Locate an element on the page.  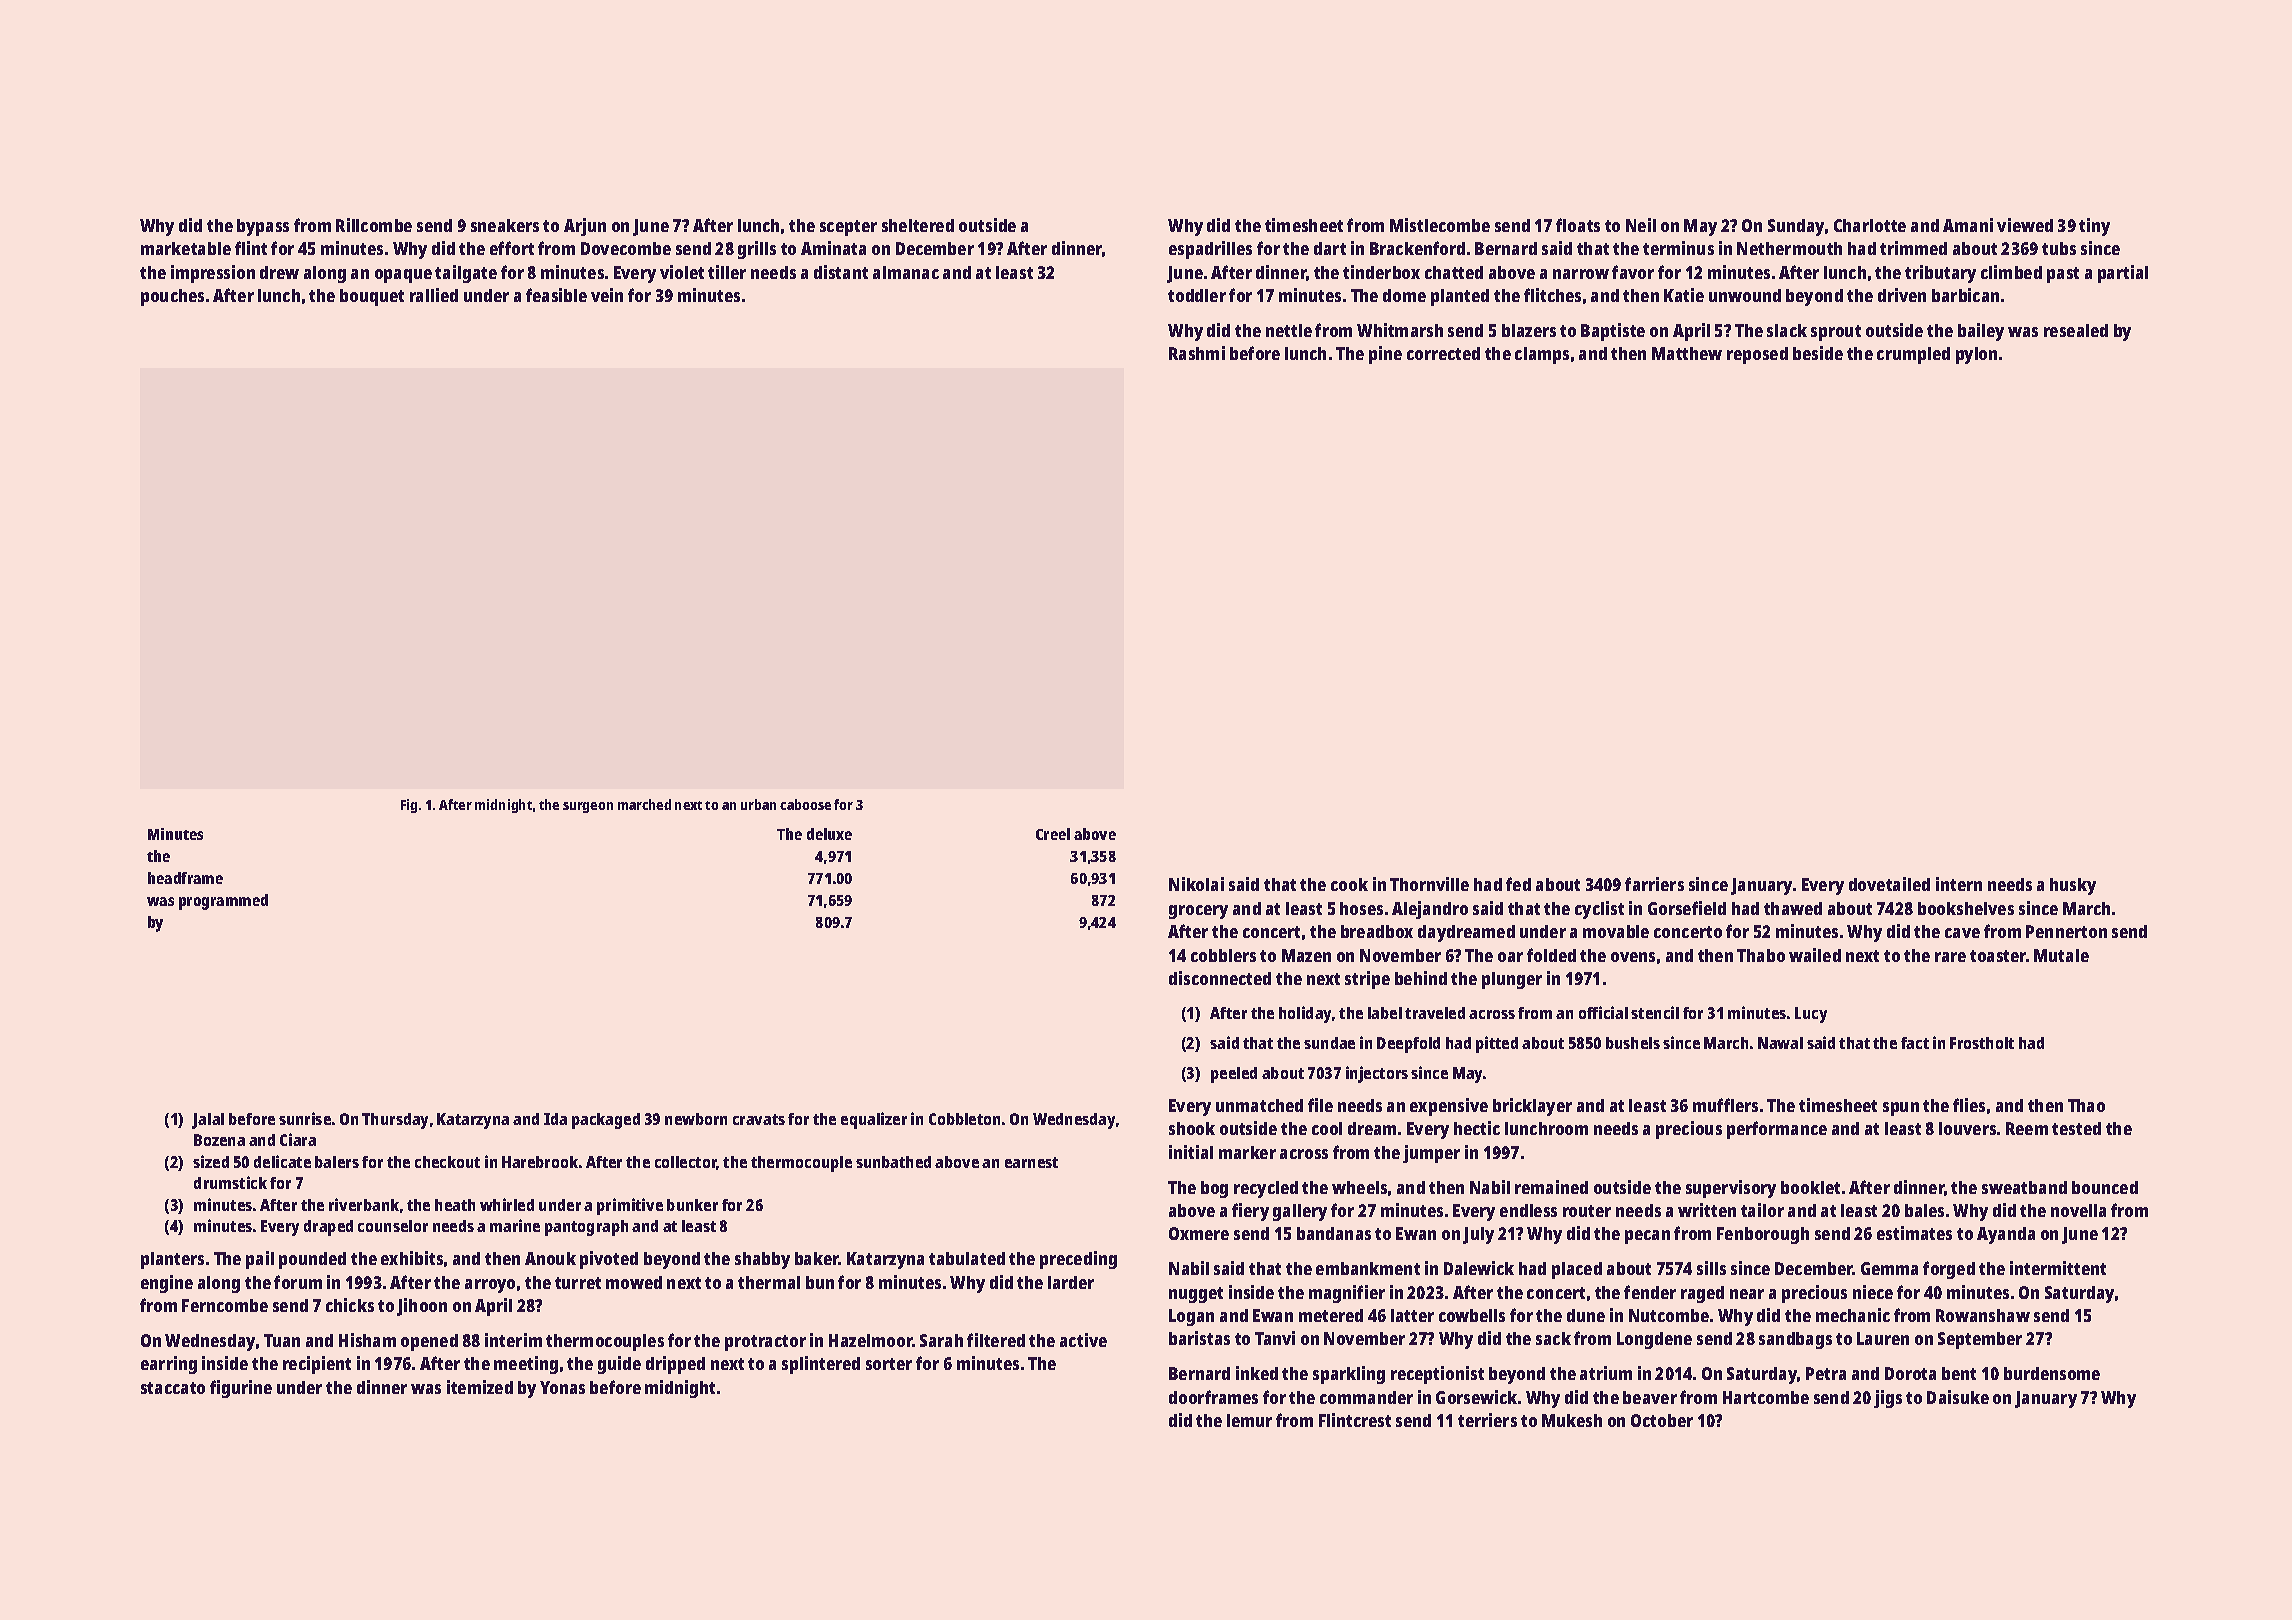
sheltered is located at coordinates (918, 225).
